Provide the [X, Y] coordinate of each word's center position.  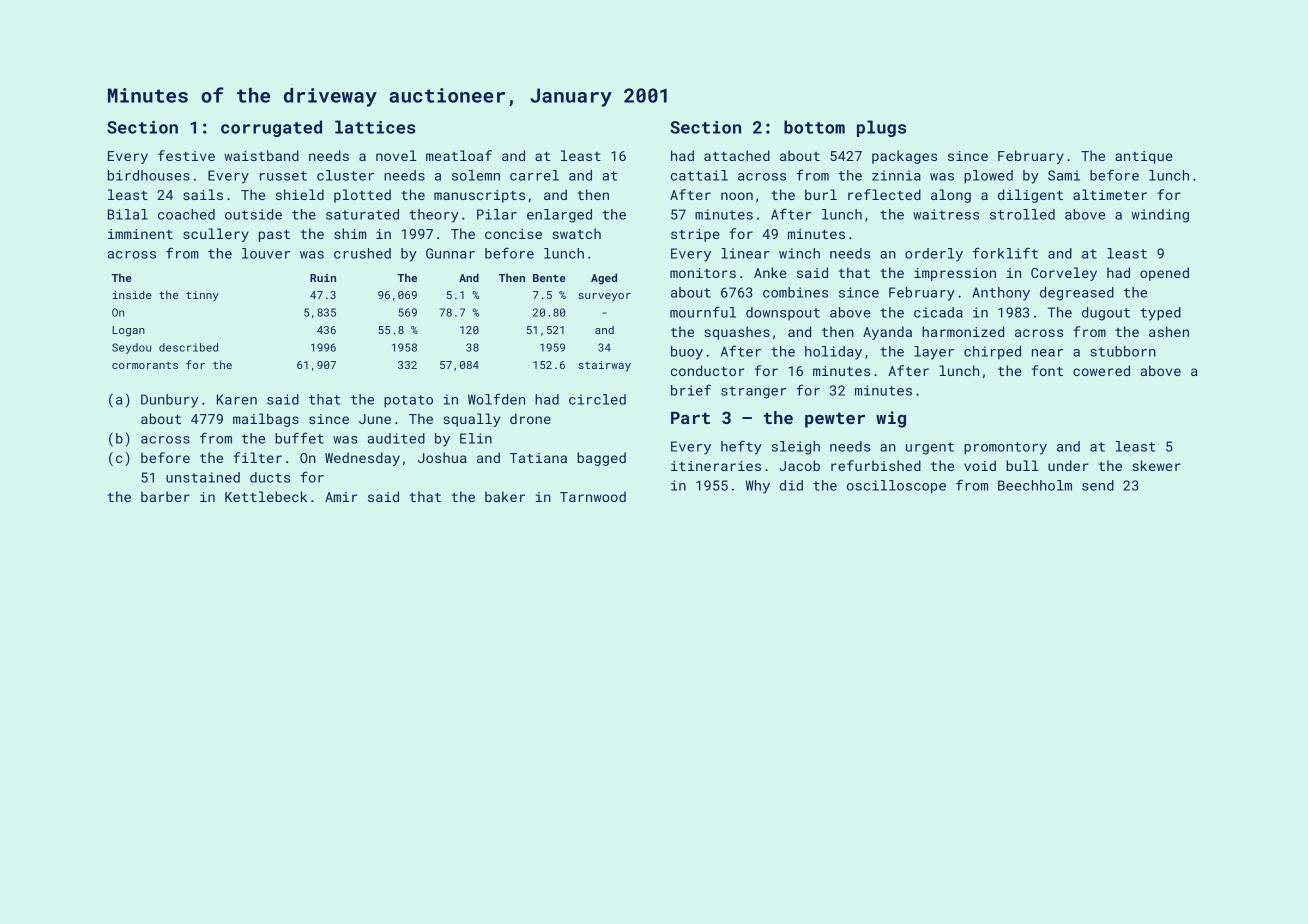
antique [1144, 157]
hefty [741, 448]
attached [737, 155]
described [188, 347]
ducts [270, 477]
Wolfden [496, 399]
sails [203, 194]
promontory [1005, 448]
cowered [1101, 370]
